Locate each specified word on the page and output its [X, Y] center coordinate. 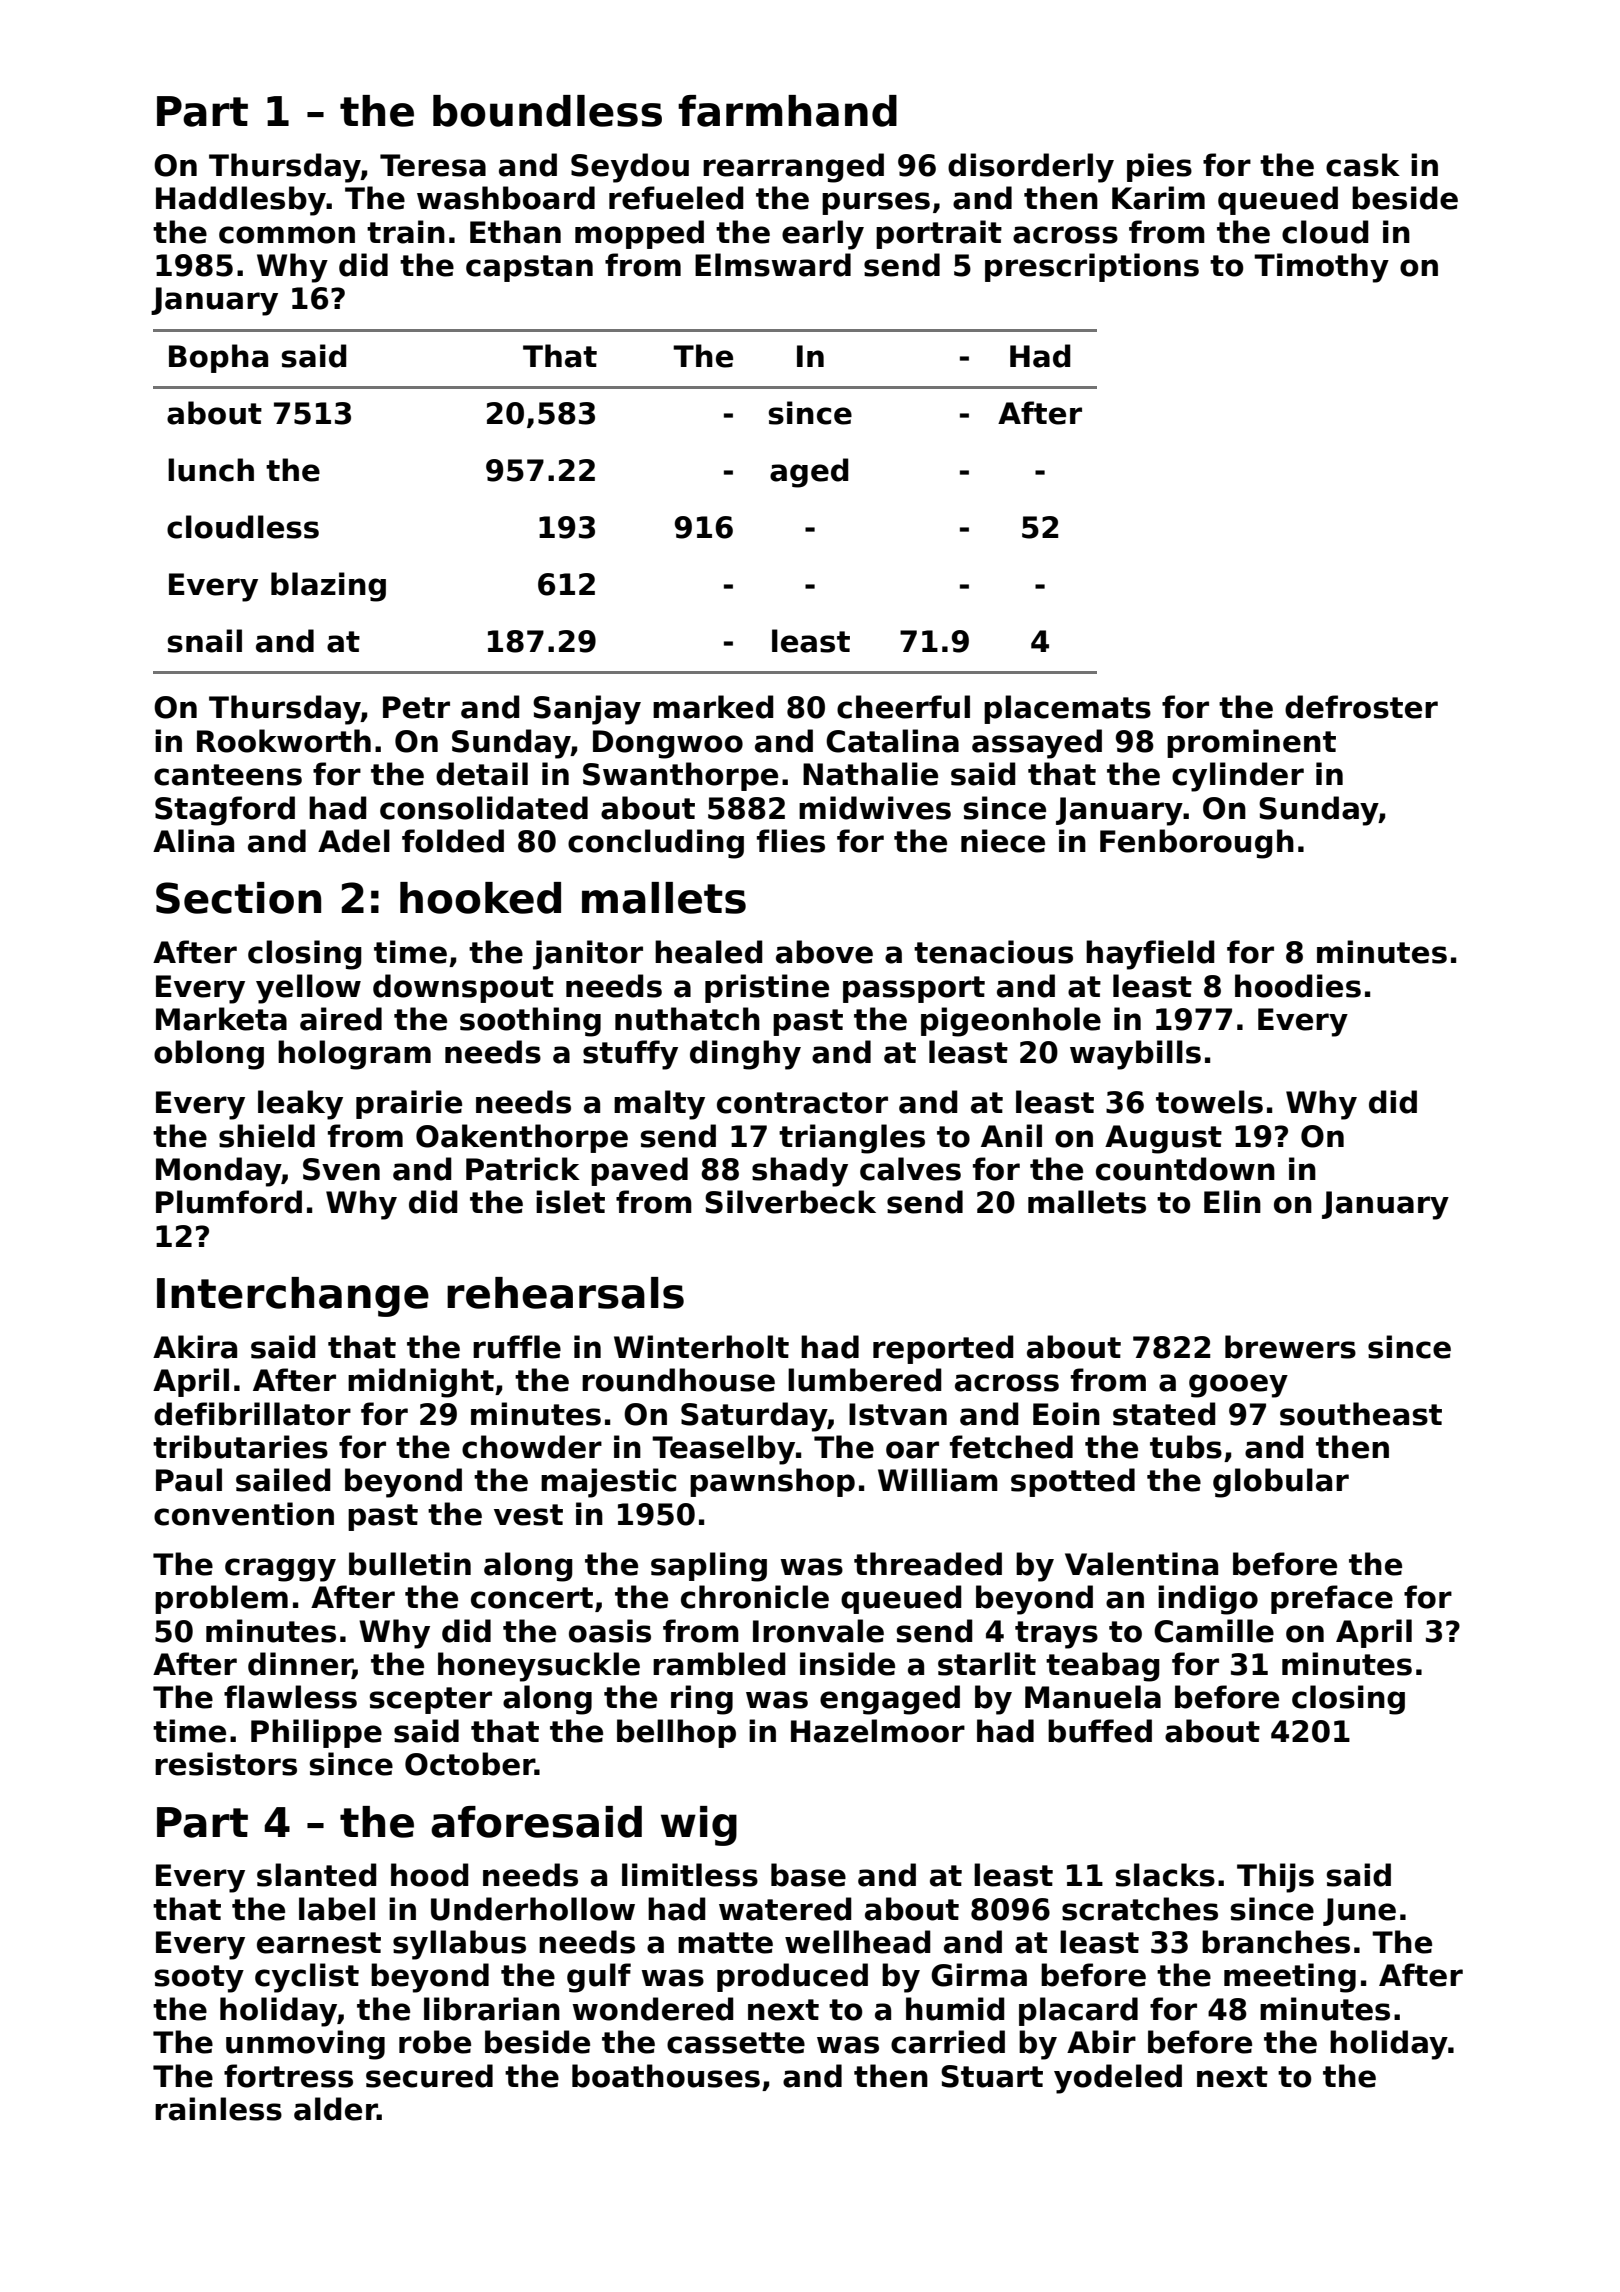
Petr [416, 707]
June [1359, 1912]
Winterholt [701, 1347]
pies [1159, 167]
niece [1003, 841]
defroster [1361, 707]
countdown [1185, 1169]
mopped [639, 234]
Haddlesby [241, 201]
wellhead [858, 1942]
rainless [218, 2109]
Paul [189, 1480]
